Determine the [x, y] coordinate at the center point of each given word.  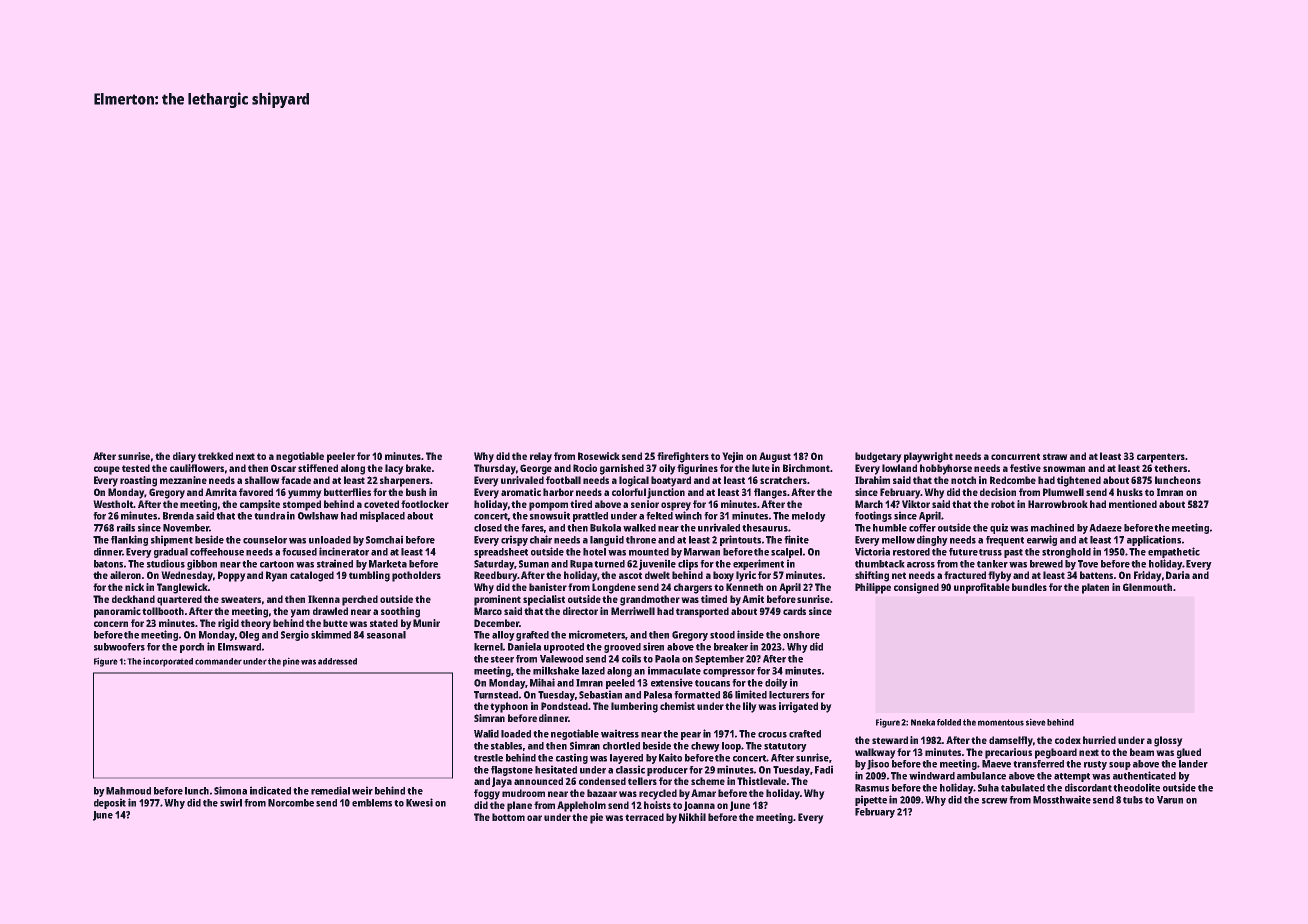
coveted [381, 504]
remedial [330, 790]
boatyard [671, 481]
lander [1193, 764]
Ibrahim [872, 480]
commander [218, 661]
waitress [620, 734]
